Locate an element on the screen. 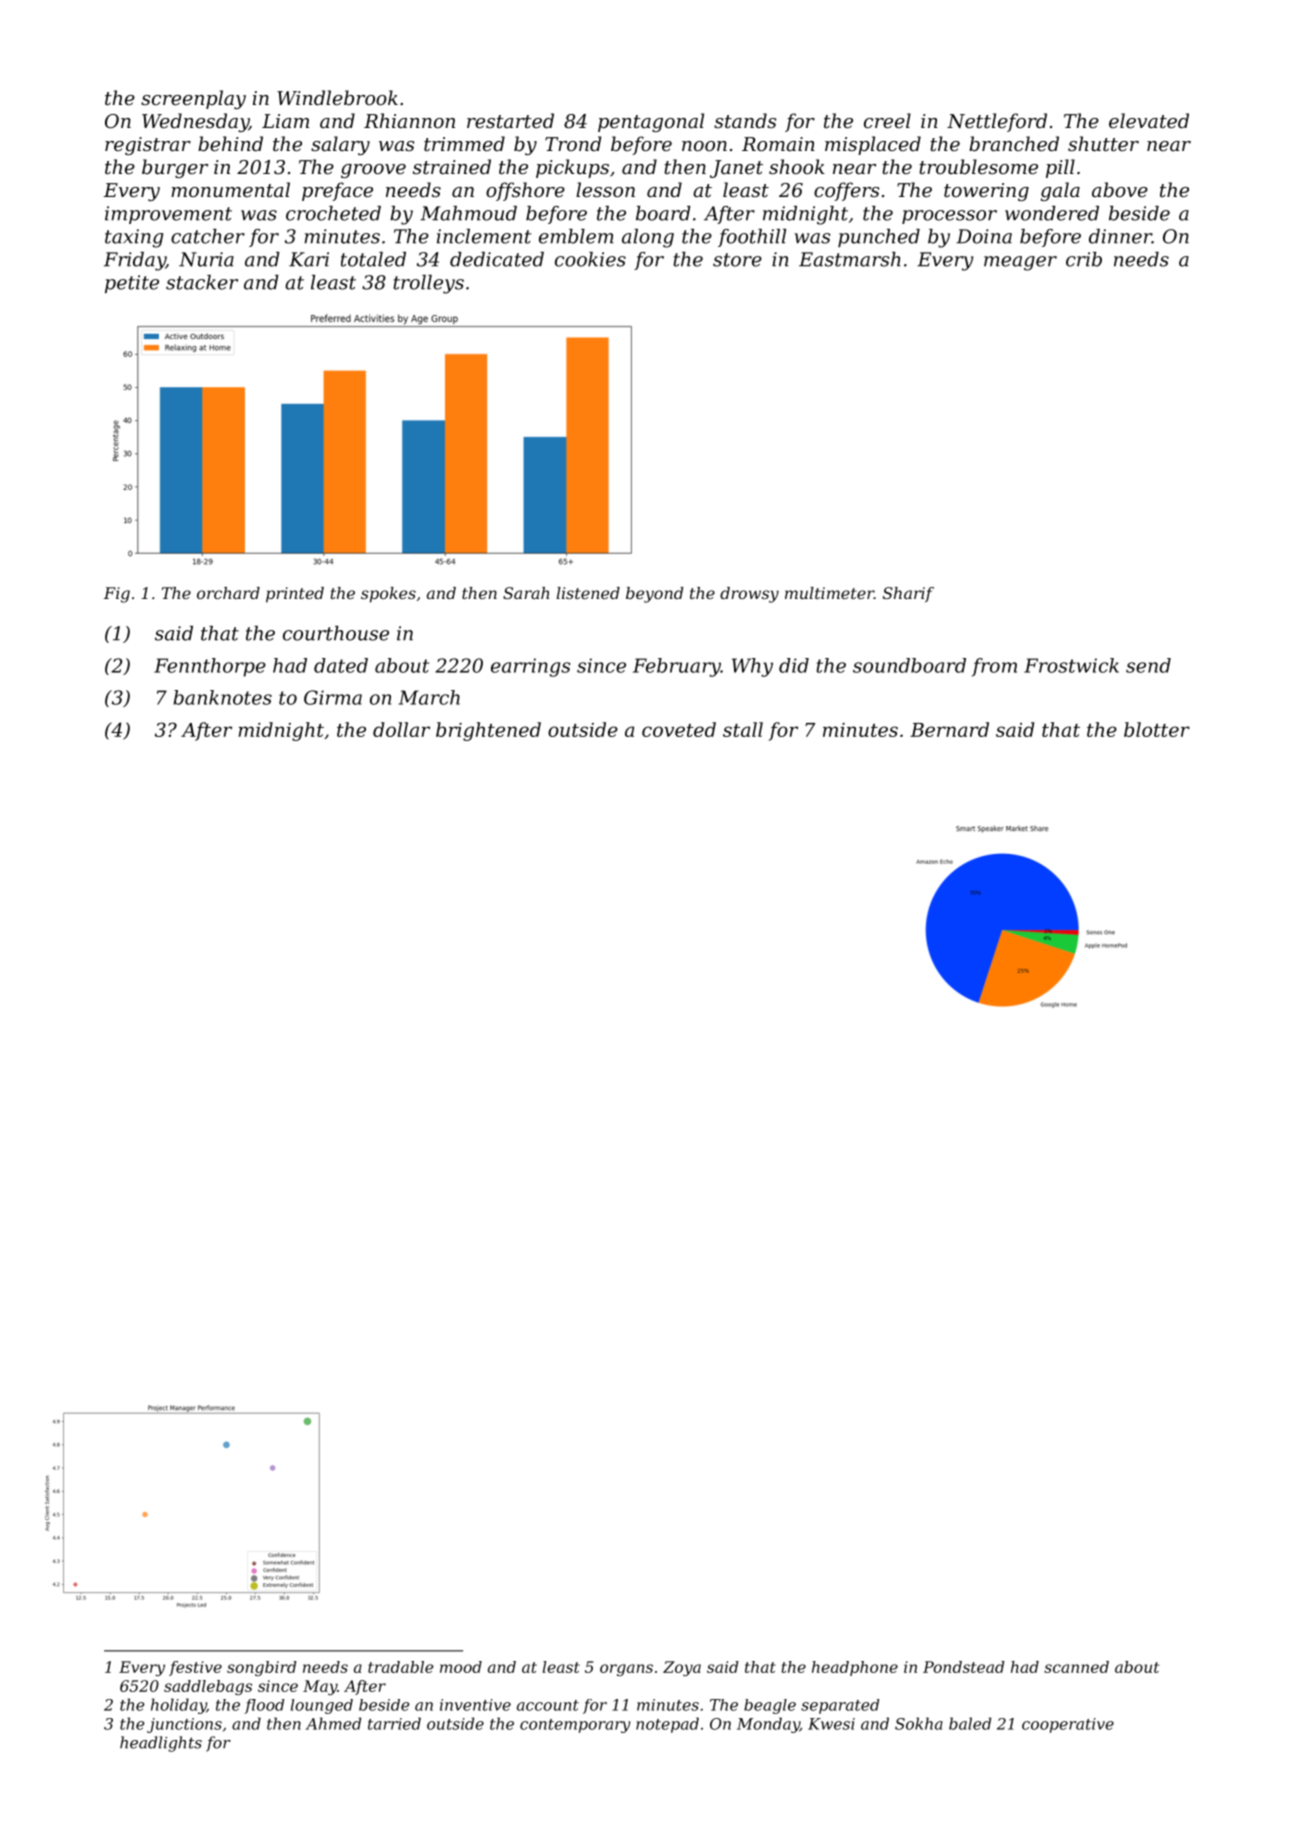 The height and width of the screenshot is (1830, 1294). stall is located at coordinates (743, 729).
